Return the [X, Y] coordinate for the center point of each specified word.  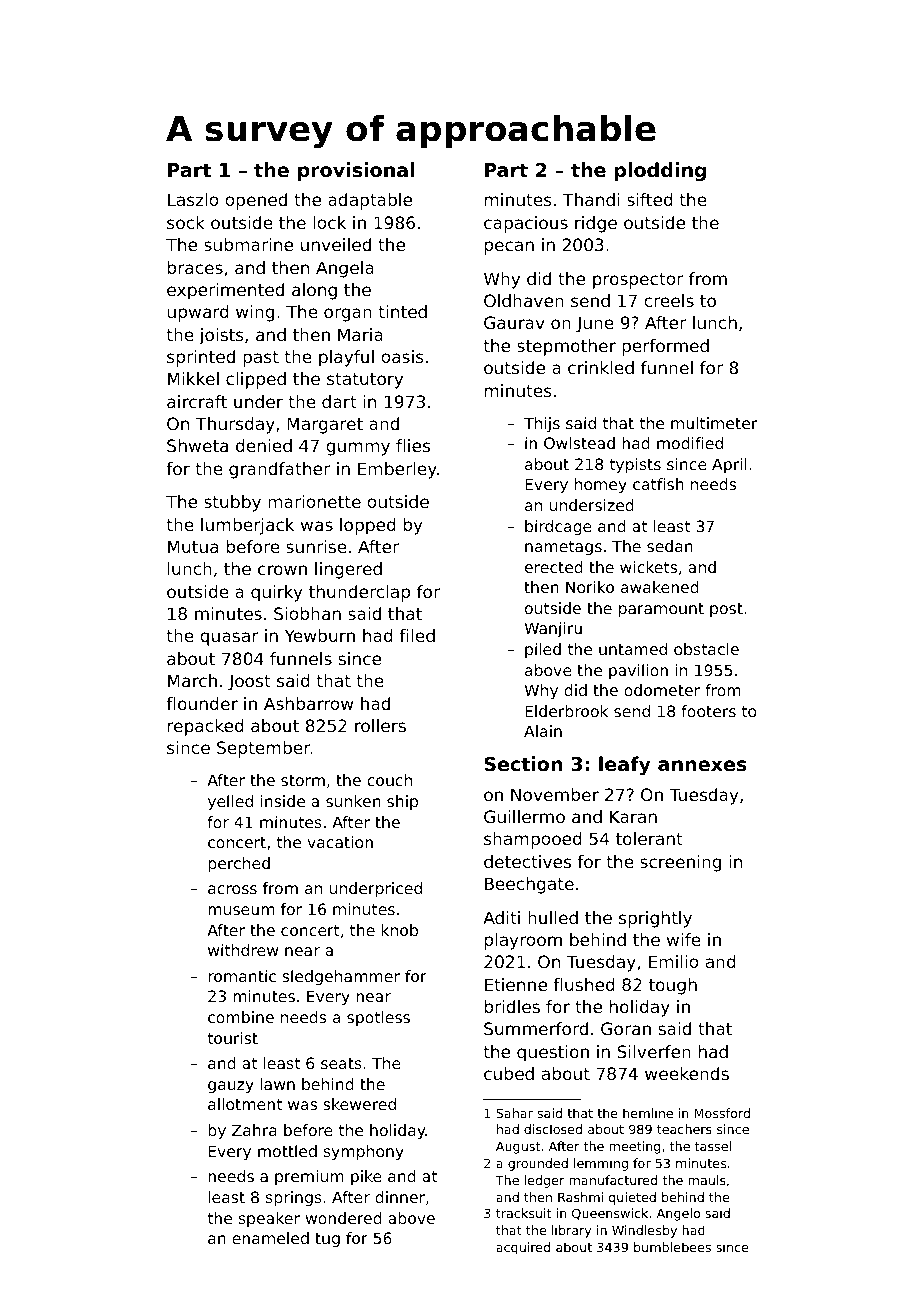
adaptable [370, 201]
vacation [340, 842]
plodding [660, 171]
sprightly [655, 919]
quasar [229, 639]
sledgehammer [341, 977]
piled [543, 650]
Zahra [254, 1130]
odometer [662, 690]
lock [329, 222]
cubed [509, 1073]
